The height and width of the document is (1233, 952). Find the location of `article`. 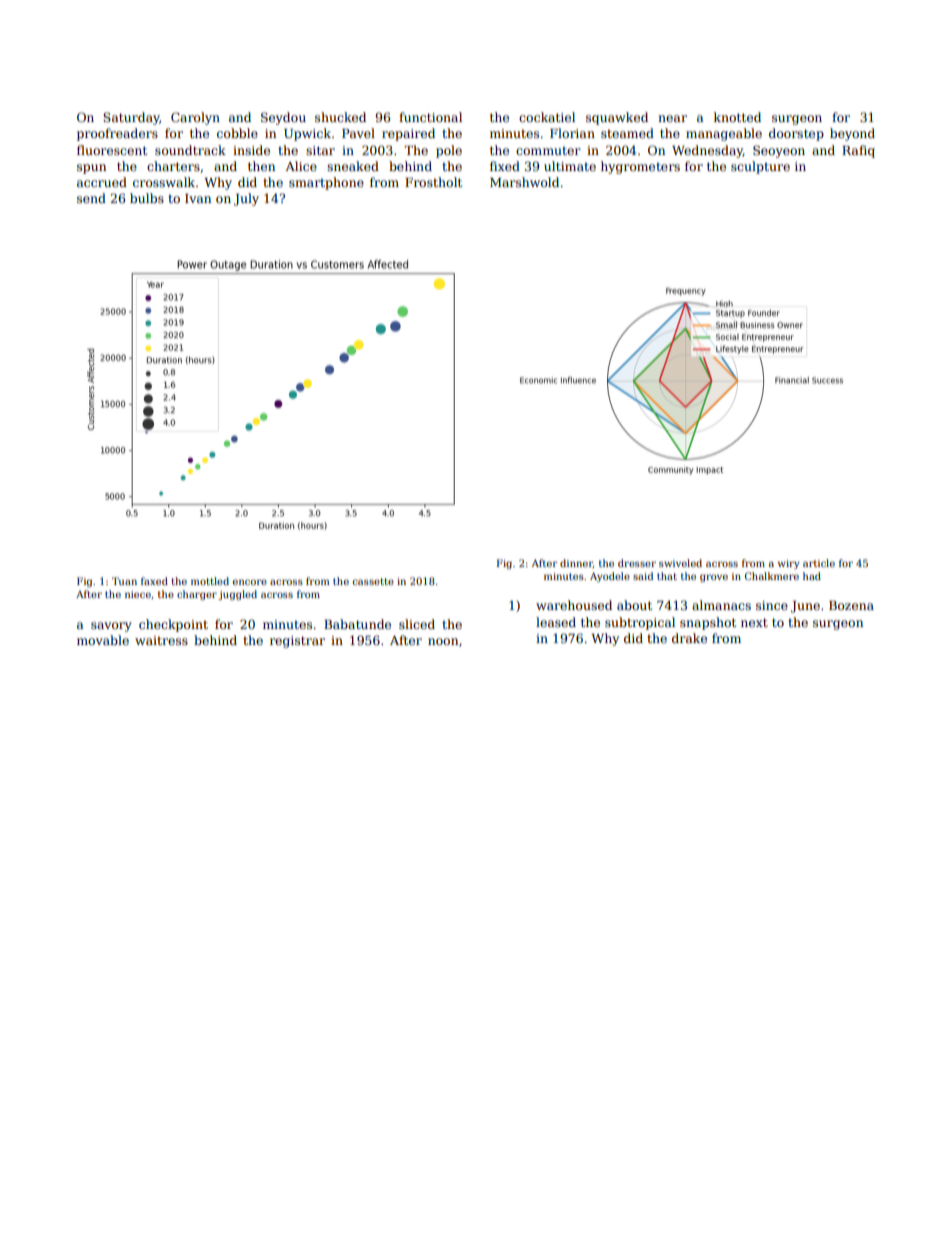

article is located at coordinates (819, 563).
